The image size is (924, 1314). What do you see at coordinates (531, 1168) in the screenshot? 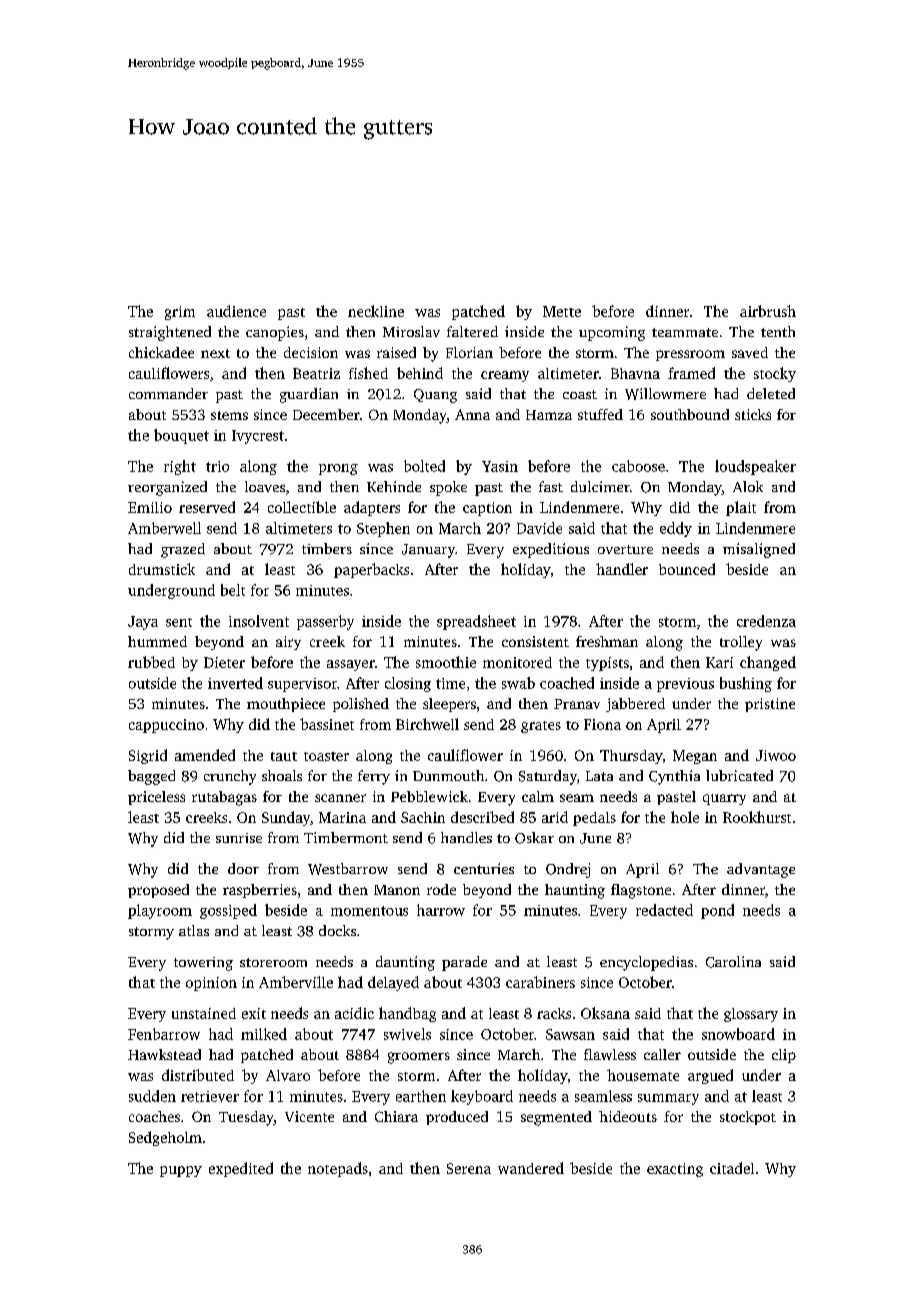
I see `wandered` at bounding box center [531, 1168].
